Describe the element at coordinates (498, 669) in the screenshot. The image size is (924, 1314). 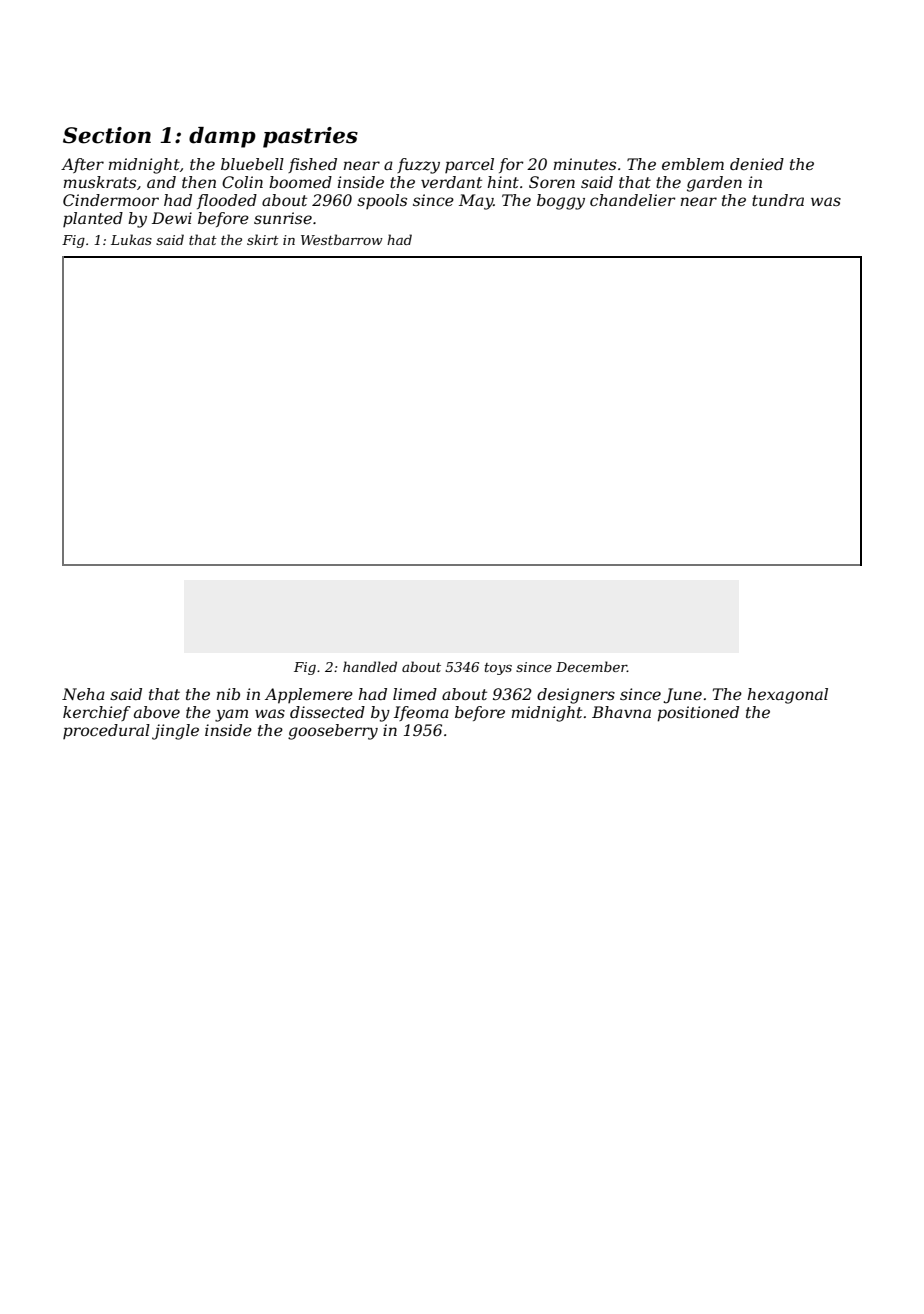
I see `toys` at that location.
